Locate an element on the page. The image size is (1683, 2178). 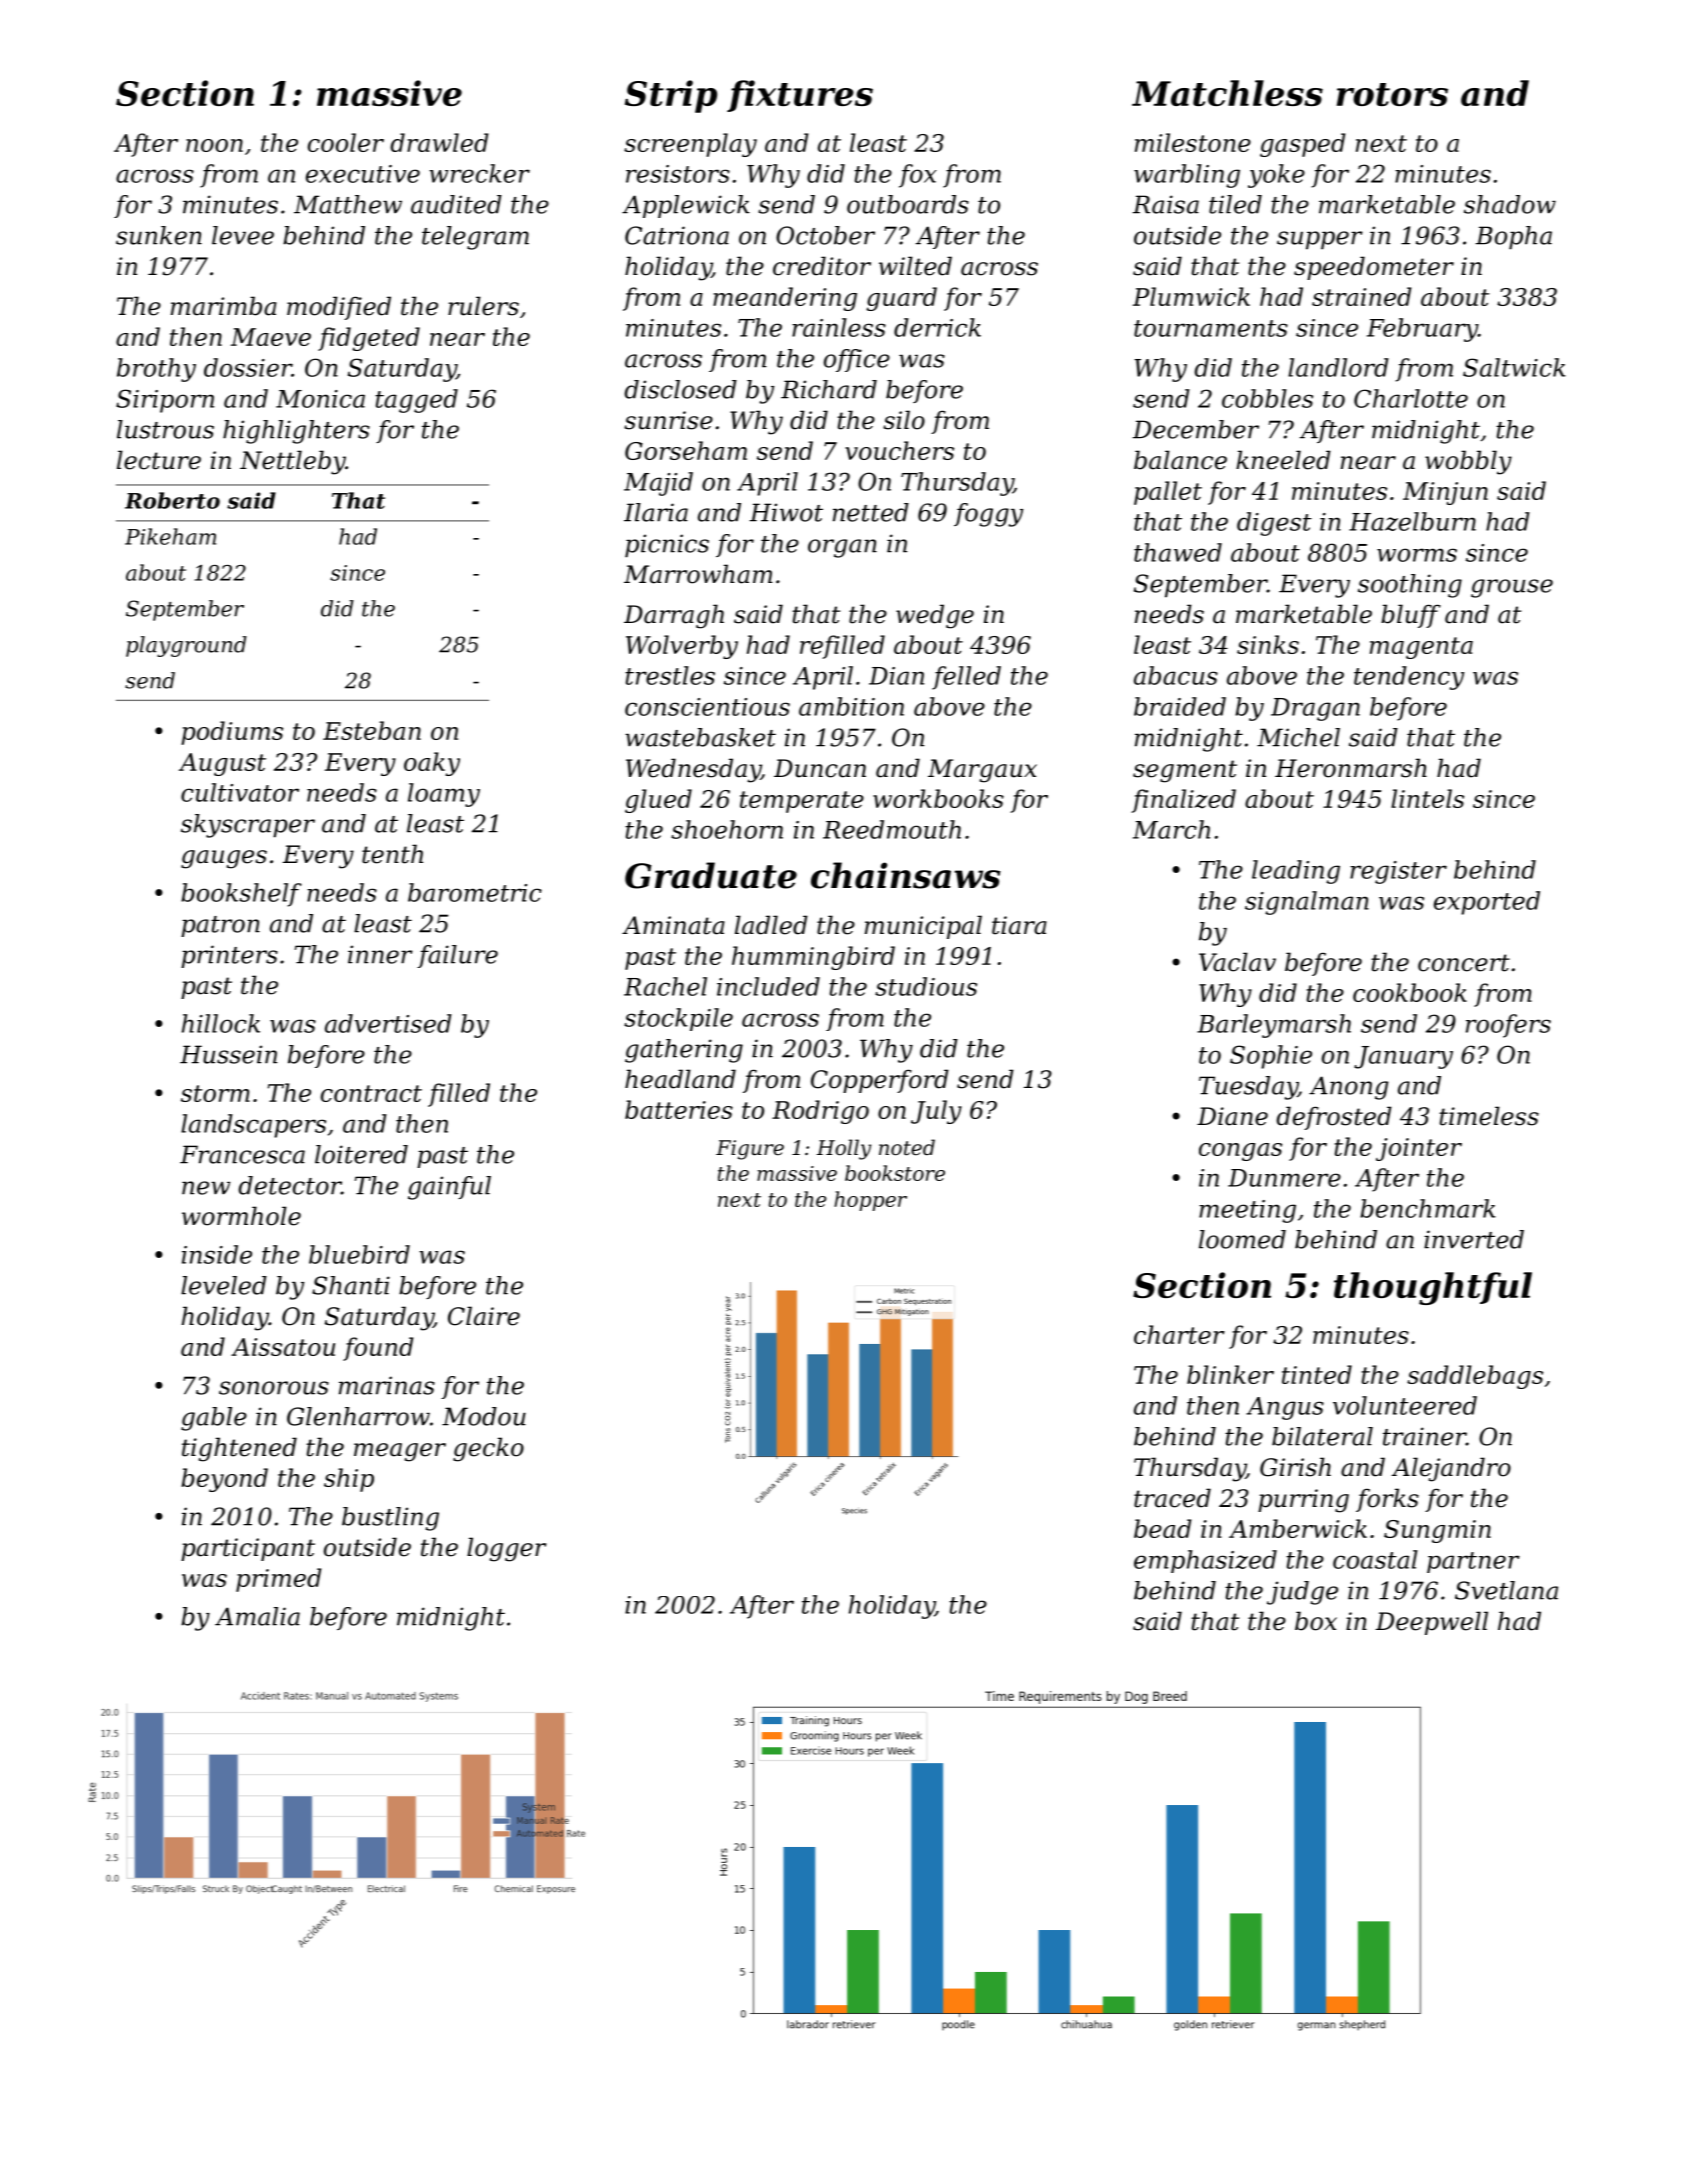
exported is located at coordinates (1487, 903).
